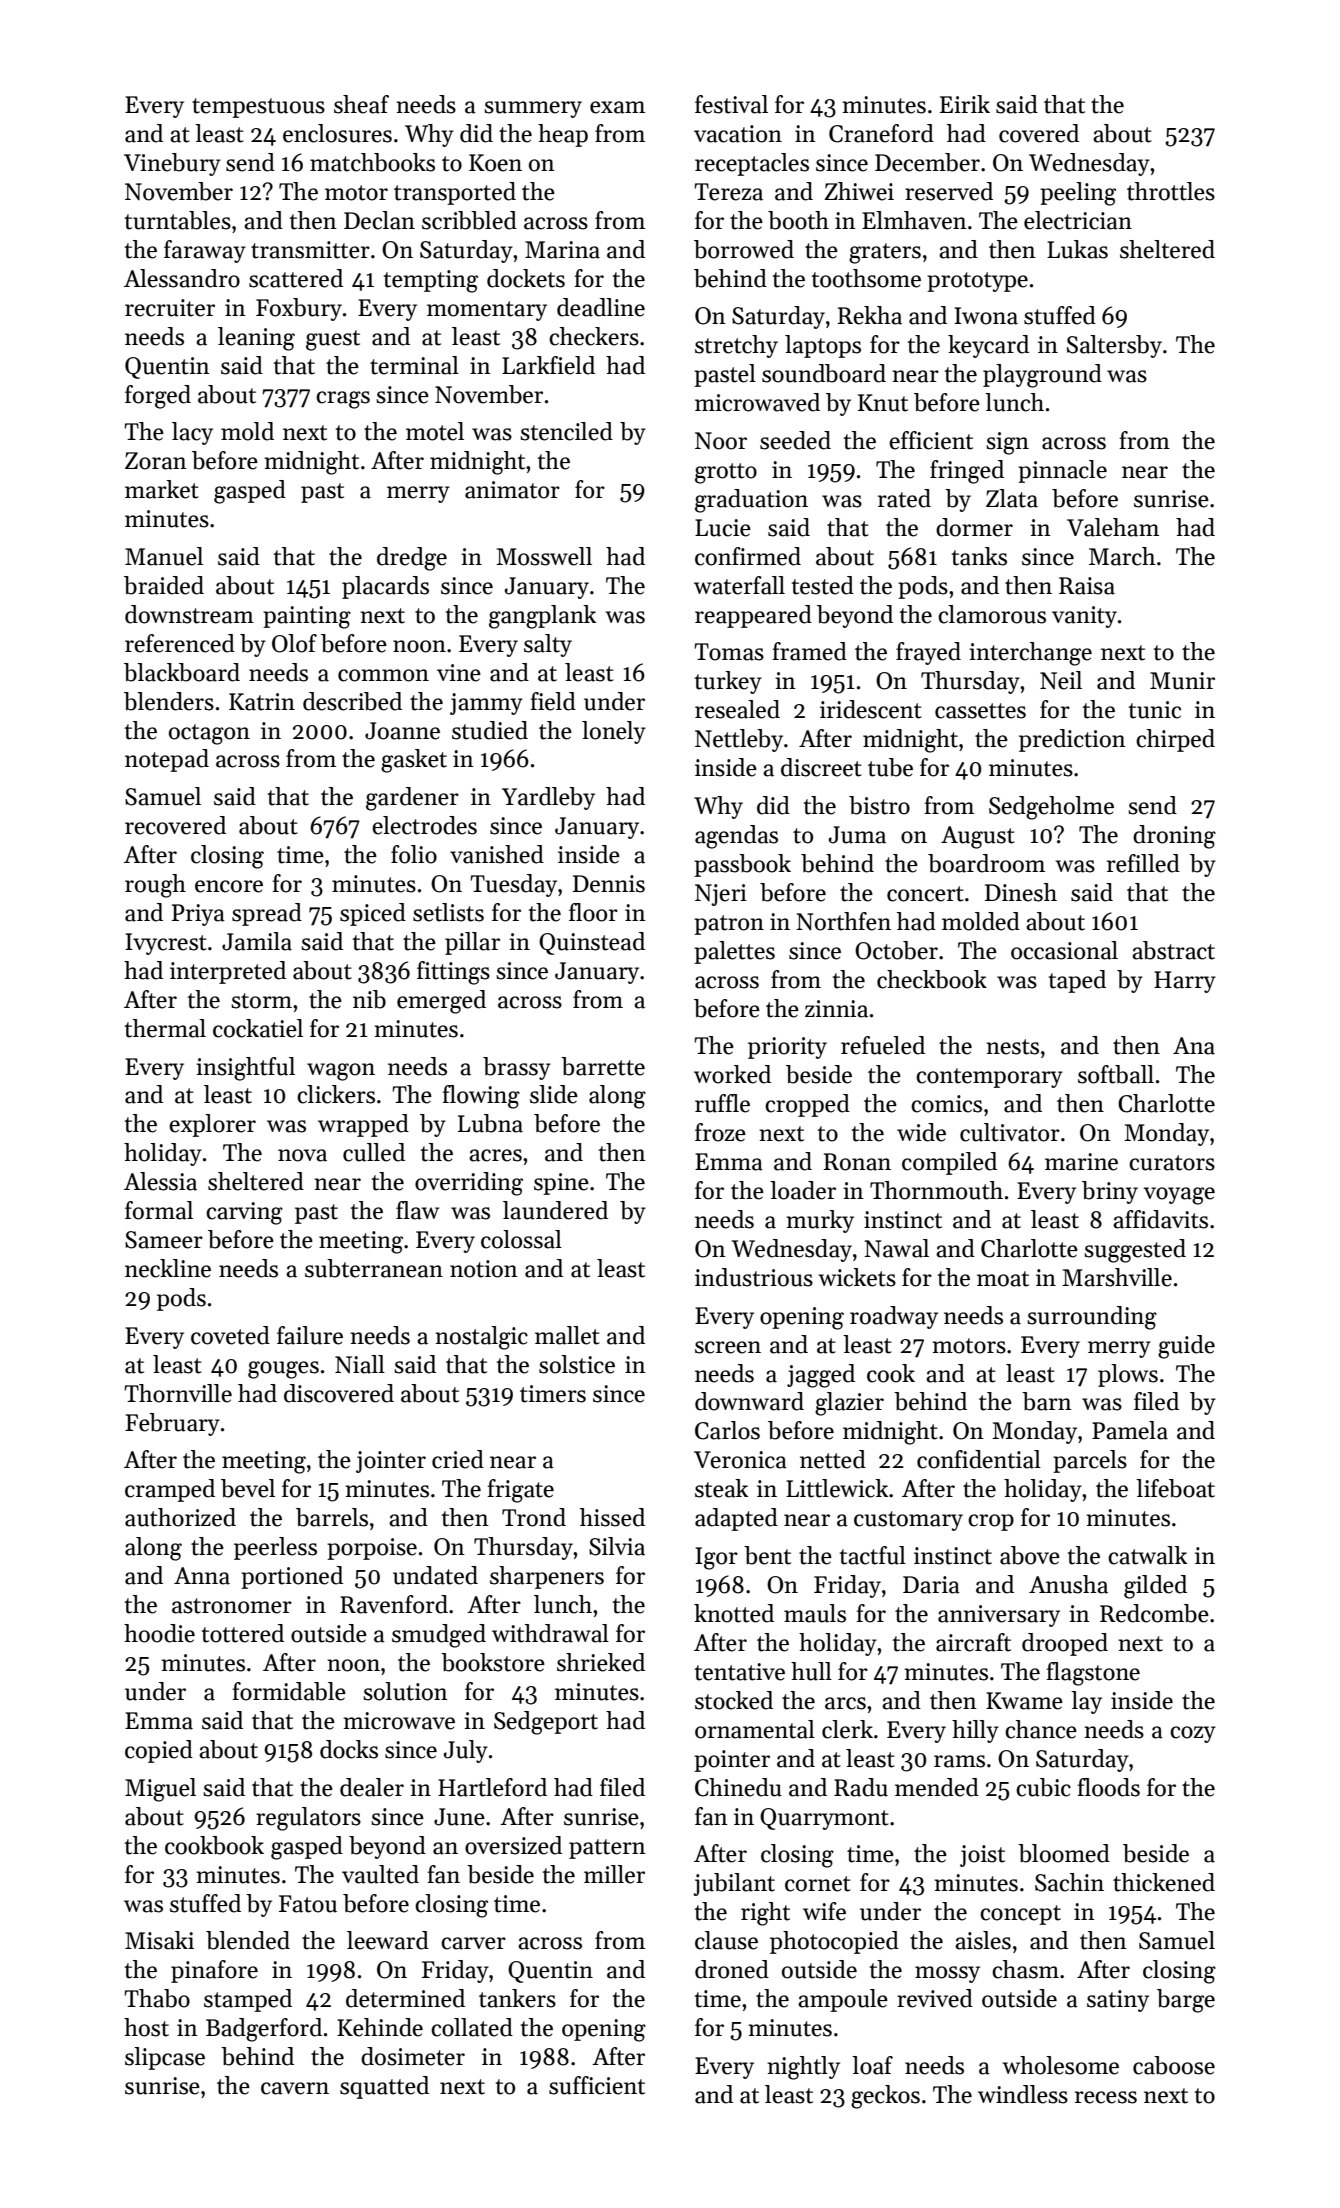 The width and height of the screenshot is (1340, 2208). Describe the element at coordinates (731, 104) in the screenshot. I see `festival` at that location.
